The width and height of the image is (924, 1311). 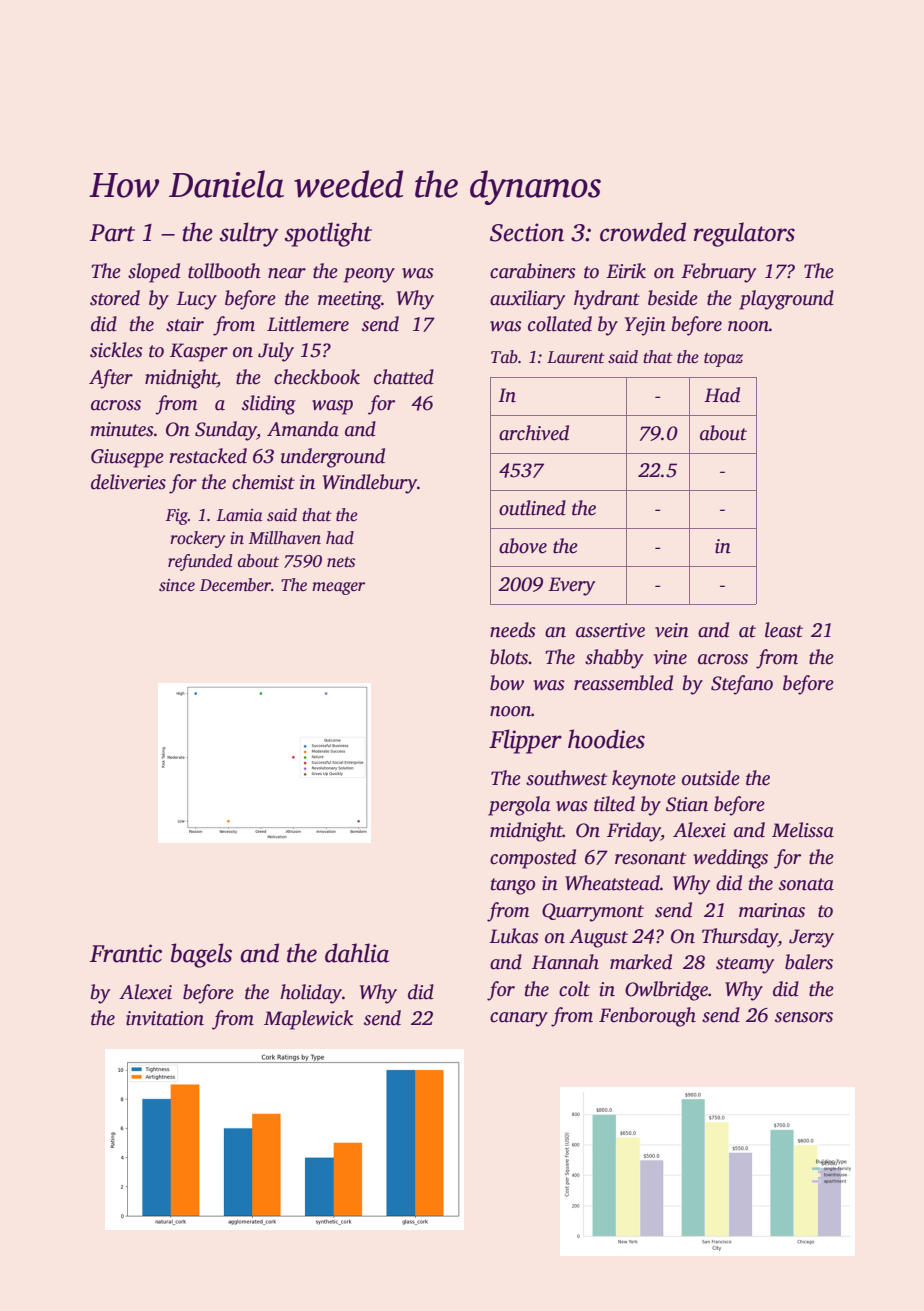 What do you see at coordinates (525, 741) in the image?
I see `Flipper` at bounding box center [525, 741].
